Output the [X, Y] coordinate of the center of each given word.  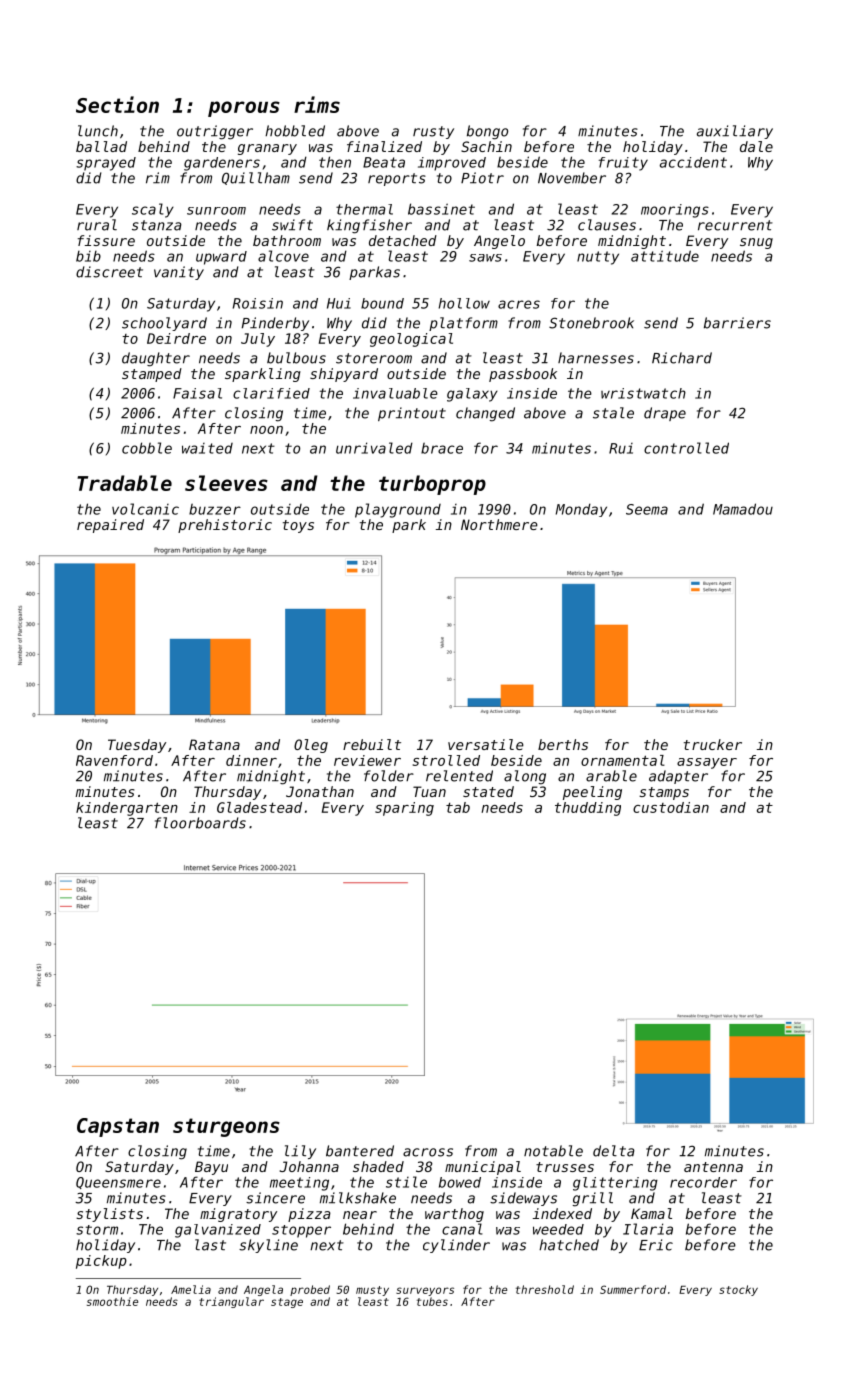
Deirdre [176, 338]
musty [372, 1291]
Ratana [214, 744]
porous [244, 109]
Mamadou [743, 509]
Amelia [191, 1289]
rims [317, 104]
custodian [671, 807]
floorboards [200, 823]
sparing [404, 809]
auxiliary [735, 132]
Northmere [499, 524]
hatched [569, 1245]
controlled [686, 448]
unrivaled [374, 448]
